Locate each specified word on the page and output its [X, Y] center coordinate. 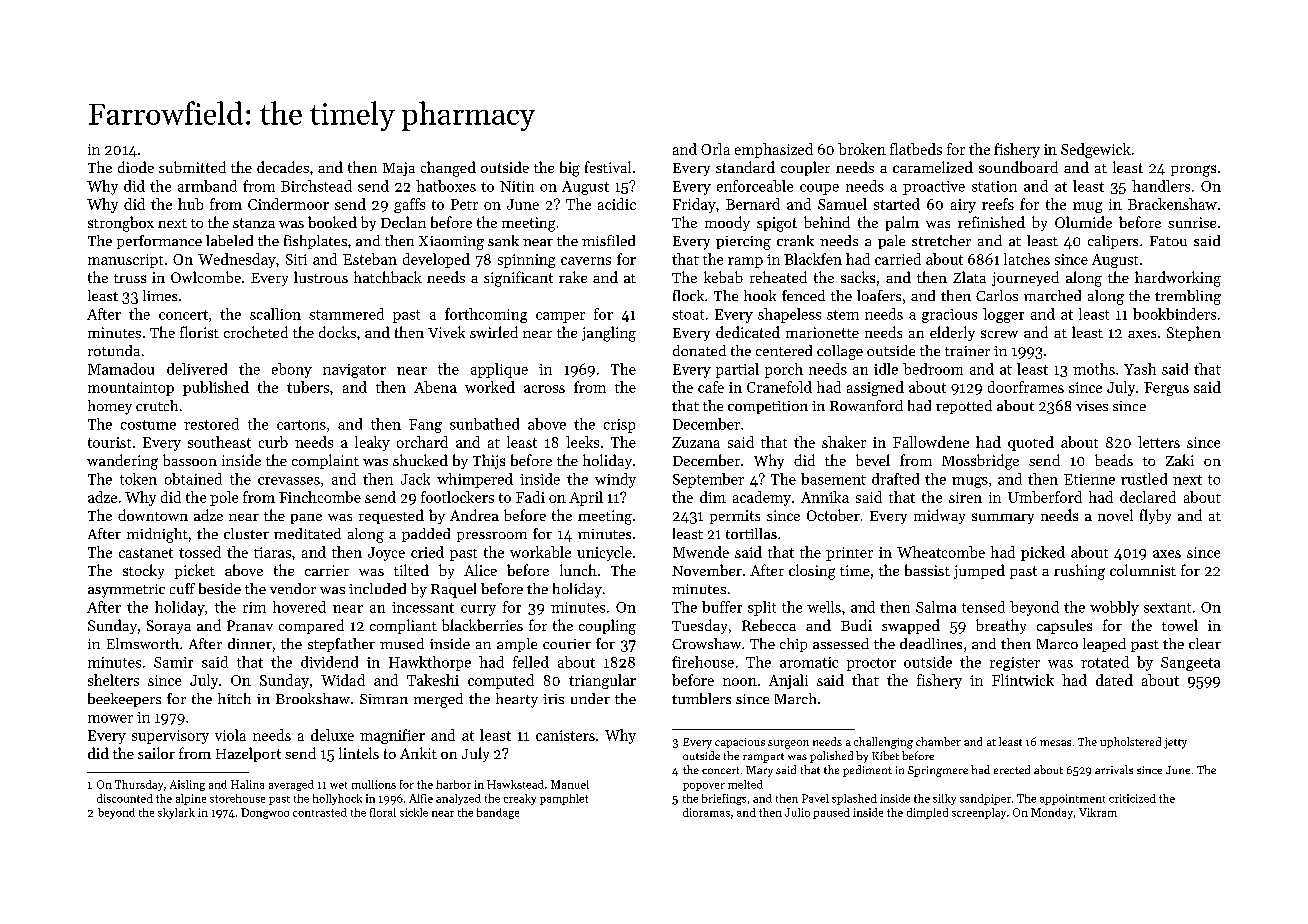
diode [136, 167]
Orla [715, 149]
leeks [582, 442]
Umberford [1045, 497]
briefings [724, 799]
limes [160, 295]
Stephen [1194, 333]
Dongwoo [265, 813]
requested [391, 516]
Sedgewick [1096, 150]
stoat [688, 315]
